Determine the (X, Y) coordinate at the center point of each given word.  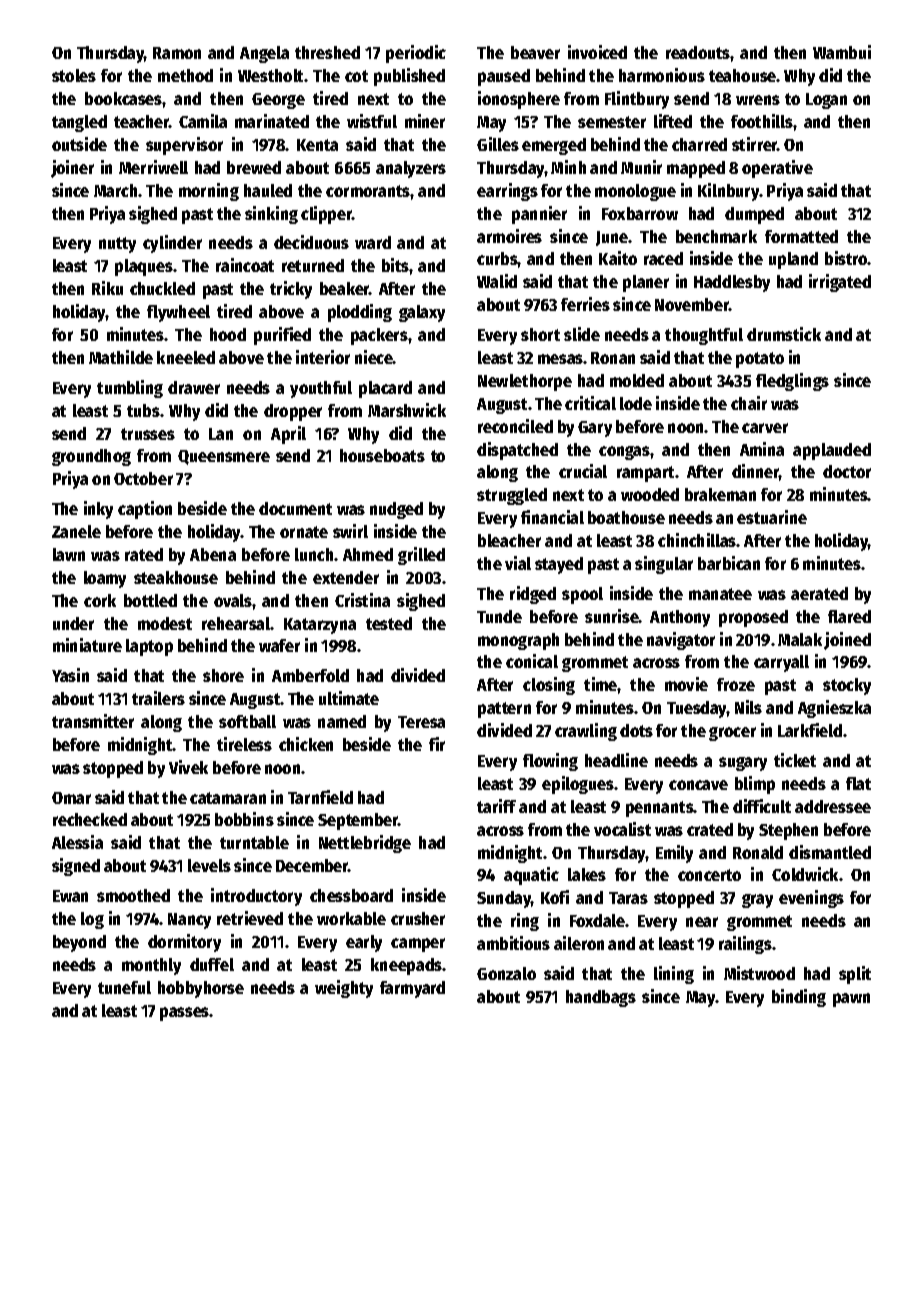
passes (185, 1014)
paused (504, 77)
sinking (271, 215)
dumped (754, 215)
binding (799, 998)
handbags (601, 998)
